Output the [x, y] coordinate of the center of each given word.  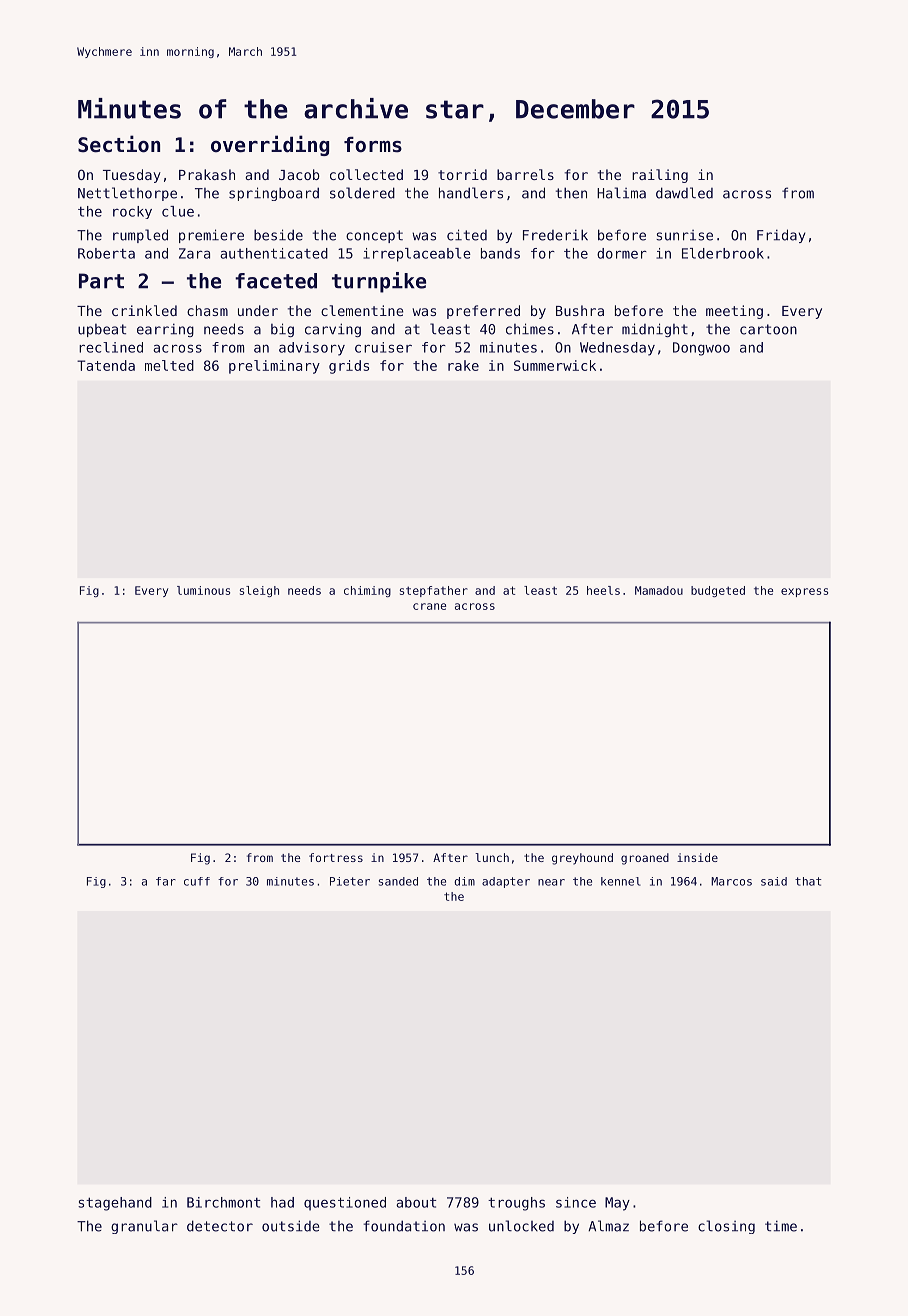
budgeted [718, 591]
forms [373, 145]
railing [660, 176]
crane [429, 606]
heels [603, 590]
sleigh [259, 591]
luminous [203, 590]
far [166, 881]
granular [144, 1227]
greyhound [582, 859]
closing [726, 1227]
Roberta [106, 253]
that [808, 881]
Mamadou [659, 590]
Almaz [608, 1226]
